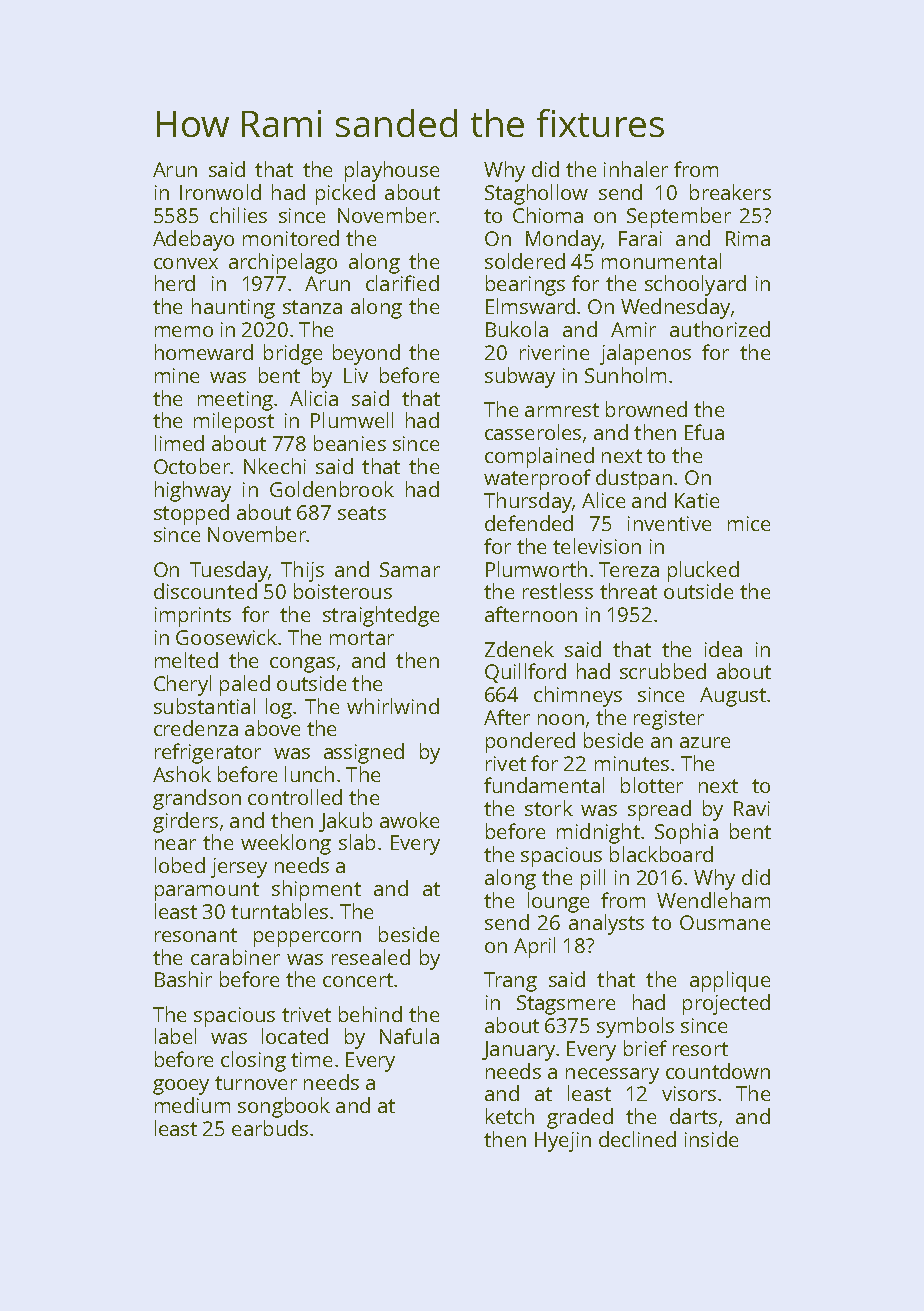 This screenshot has width=924, height=1311. What do you see at coordinates (196, 935) in the screenshot?
I see `resonant` at bounding box center [196, 935].
